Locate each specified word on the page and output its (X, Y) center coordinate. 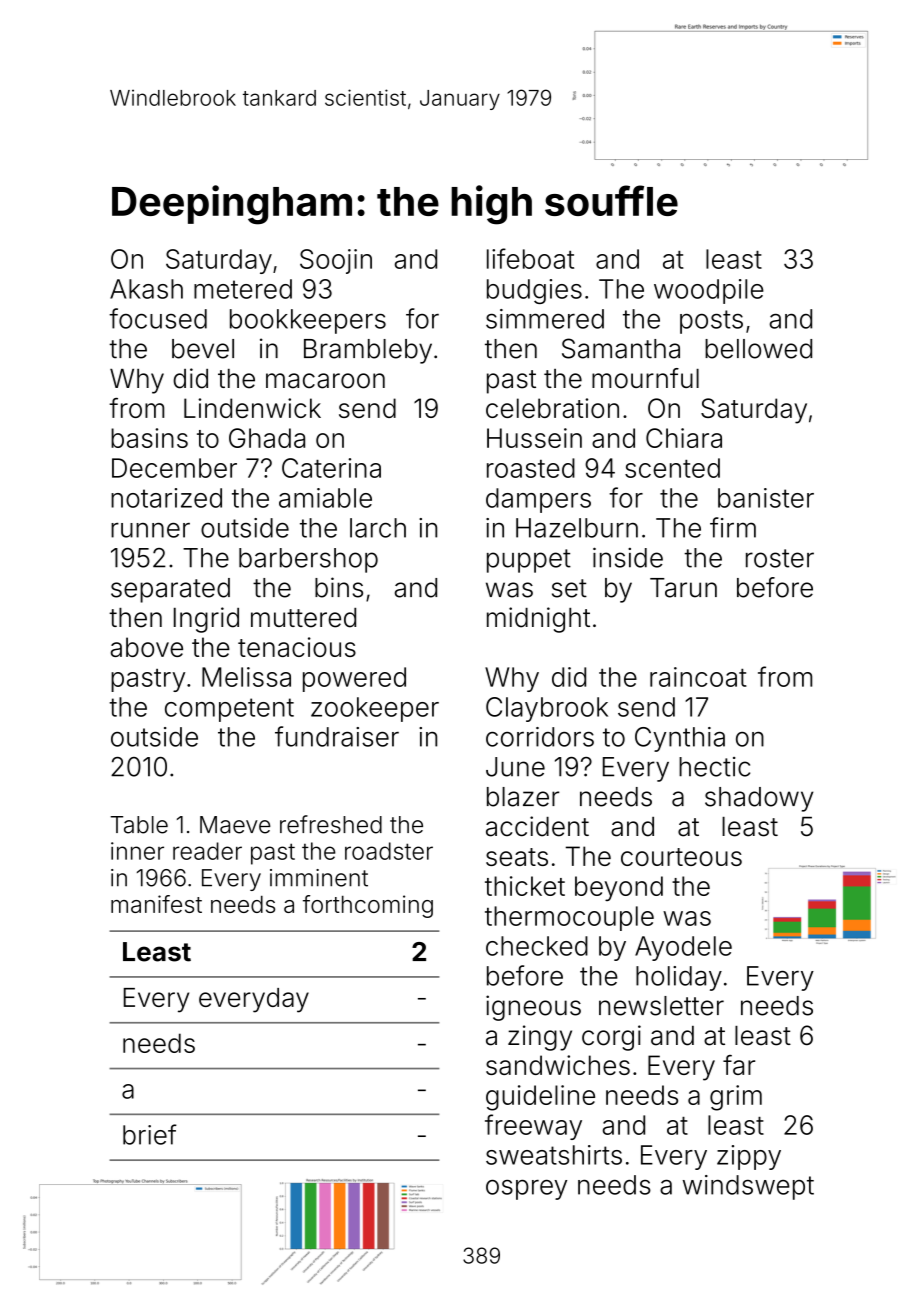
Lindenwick (252, 408)
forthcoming (368, 906)
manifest (156, 904)
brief (150, 1134)
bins (339, 587)
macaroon (325, 381)
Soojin (336, 261)
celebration (552, 408)
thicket (525, 886)
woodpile (709, 291)
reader (207, 851)
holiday (679, 978)
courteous (681, 857)
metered (243, 289)
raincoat (698, 677)
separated (170, 590)
